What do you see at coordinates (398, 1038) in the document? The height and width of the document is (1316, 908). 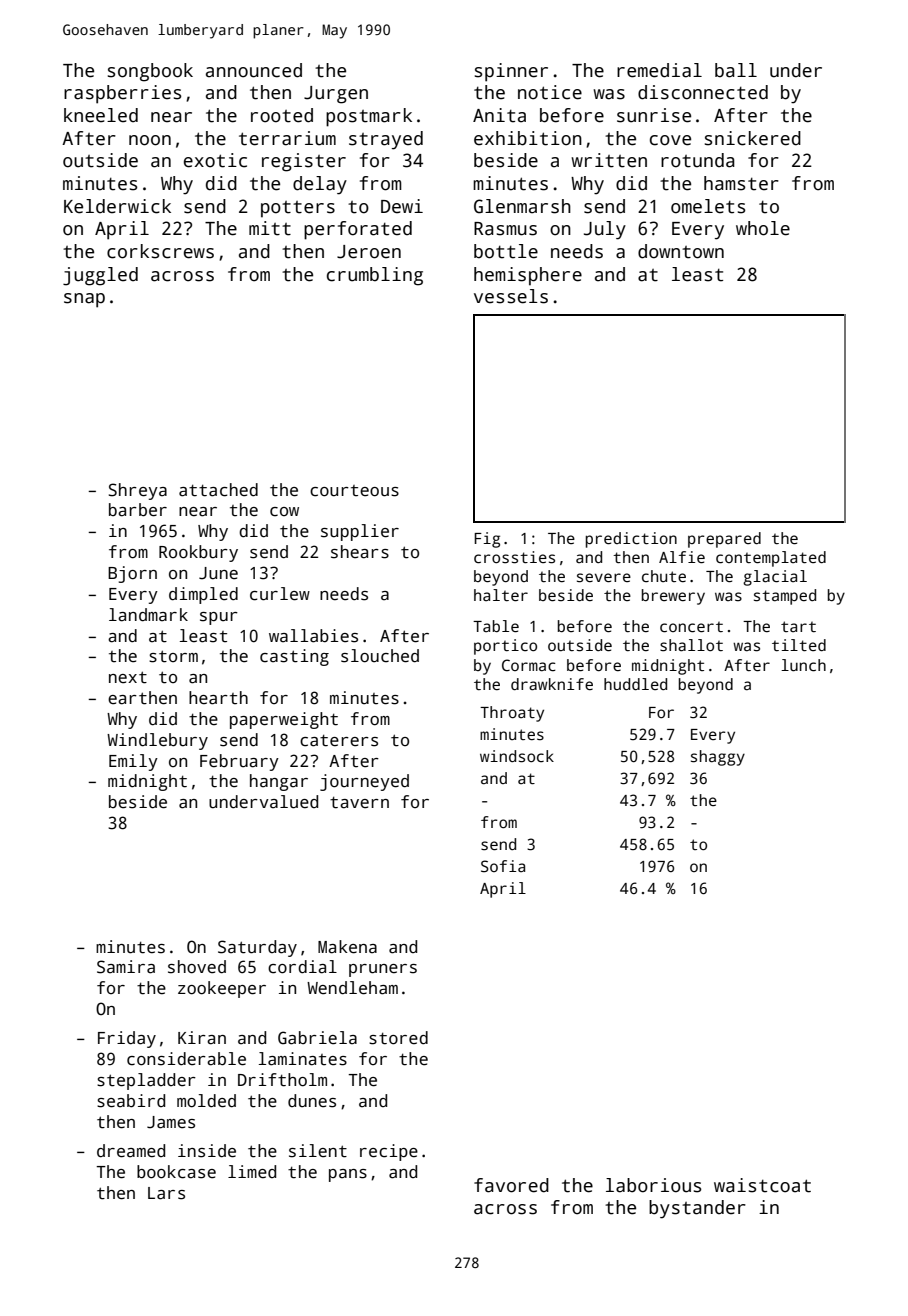 I see `stored` at bounding box center [398, 1038].
